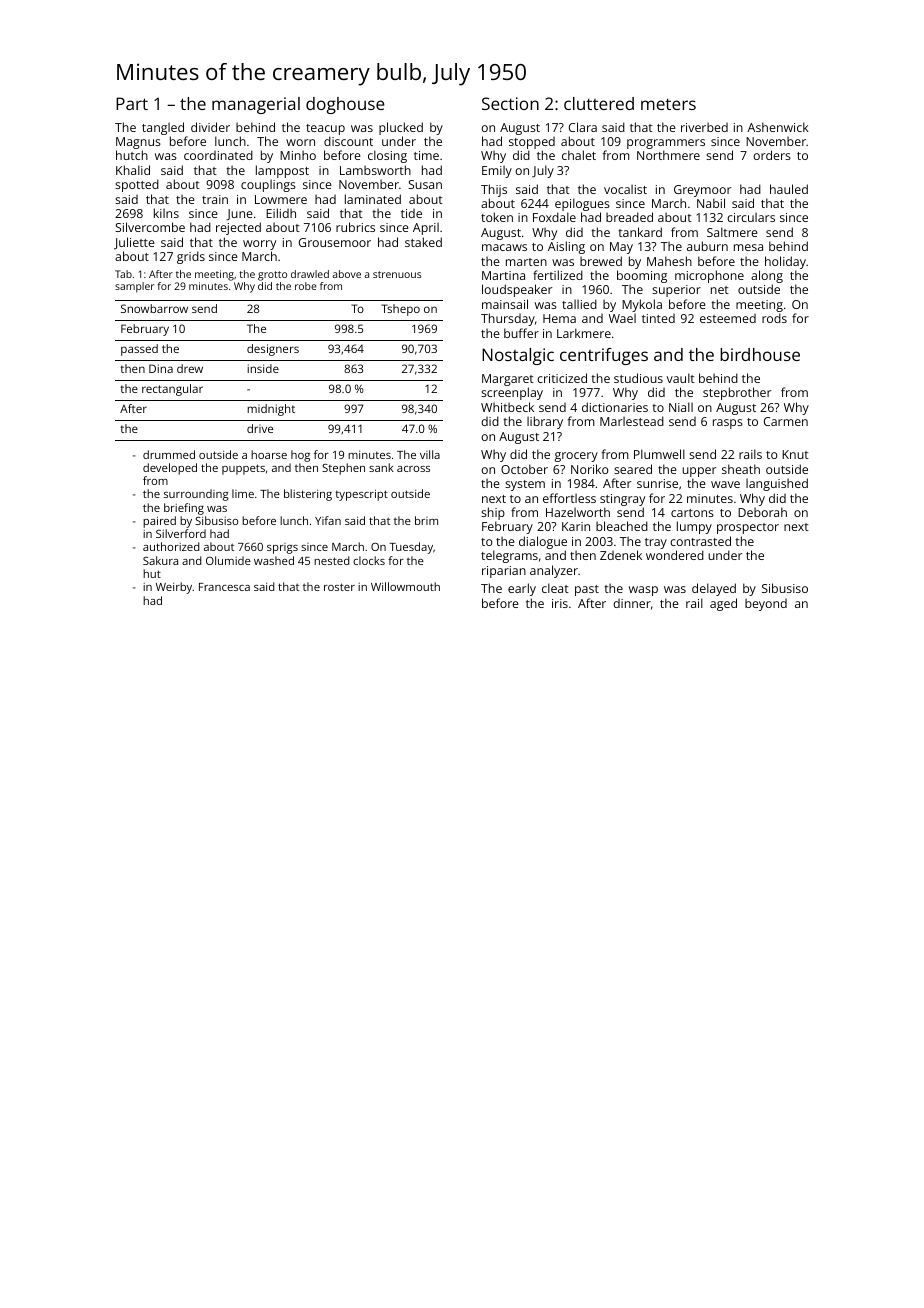  Describe the element at coordinates (774, 318) in the screenshot. I see `rods` at that location.
